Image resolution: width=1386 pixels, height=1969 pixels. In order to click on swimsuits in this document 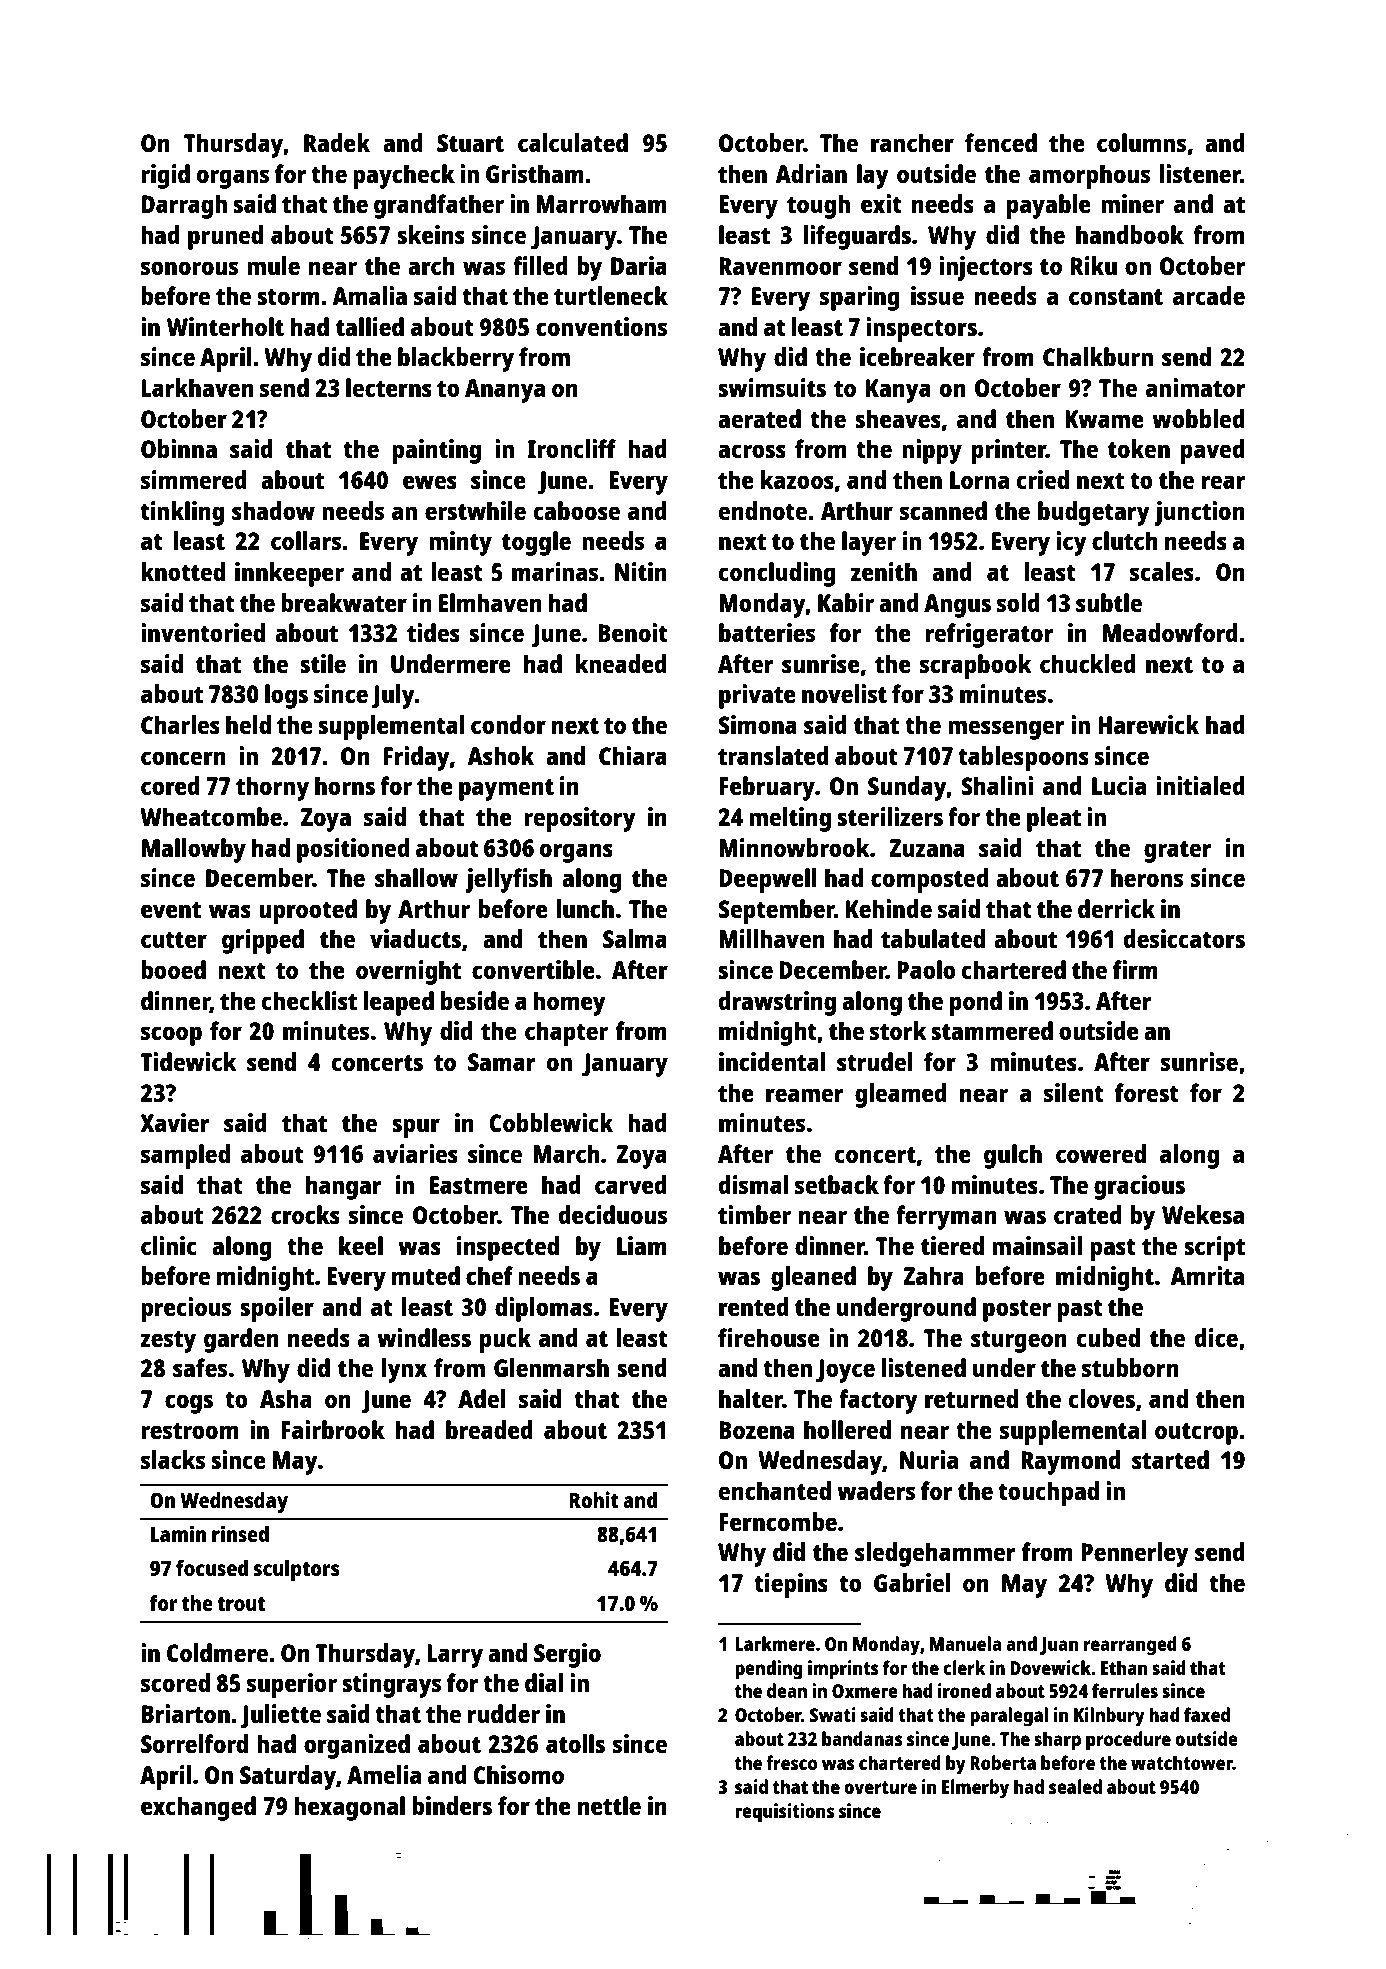, I will do `click(772, 387)`.
